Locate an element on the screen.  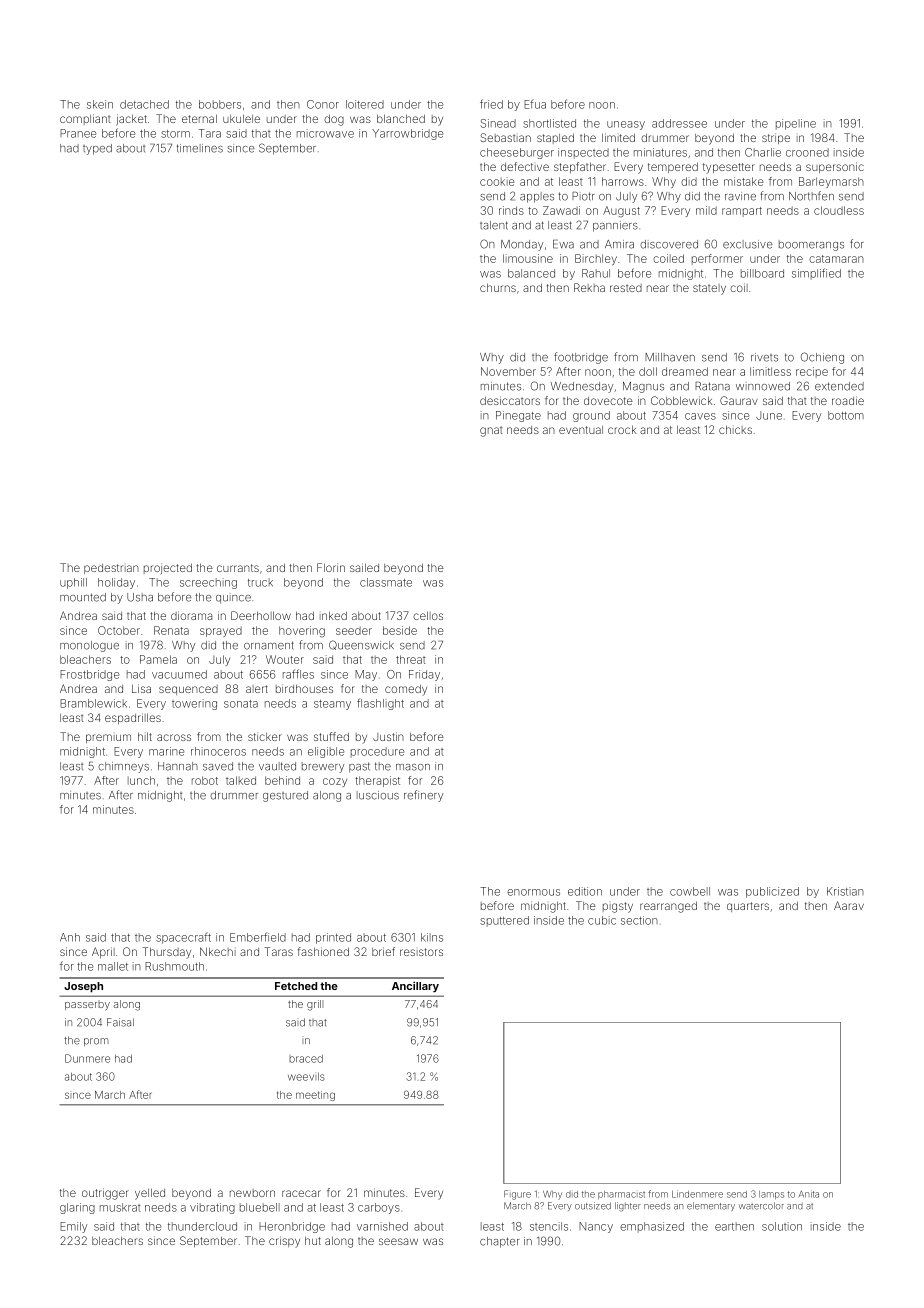
mallet is located at coordinates (113, 966).
